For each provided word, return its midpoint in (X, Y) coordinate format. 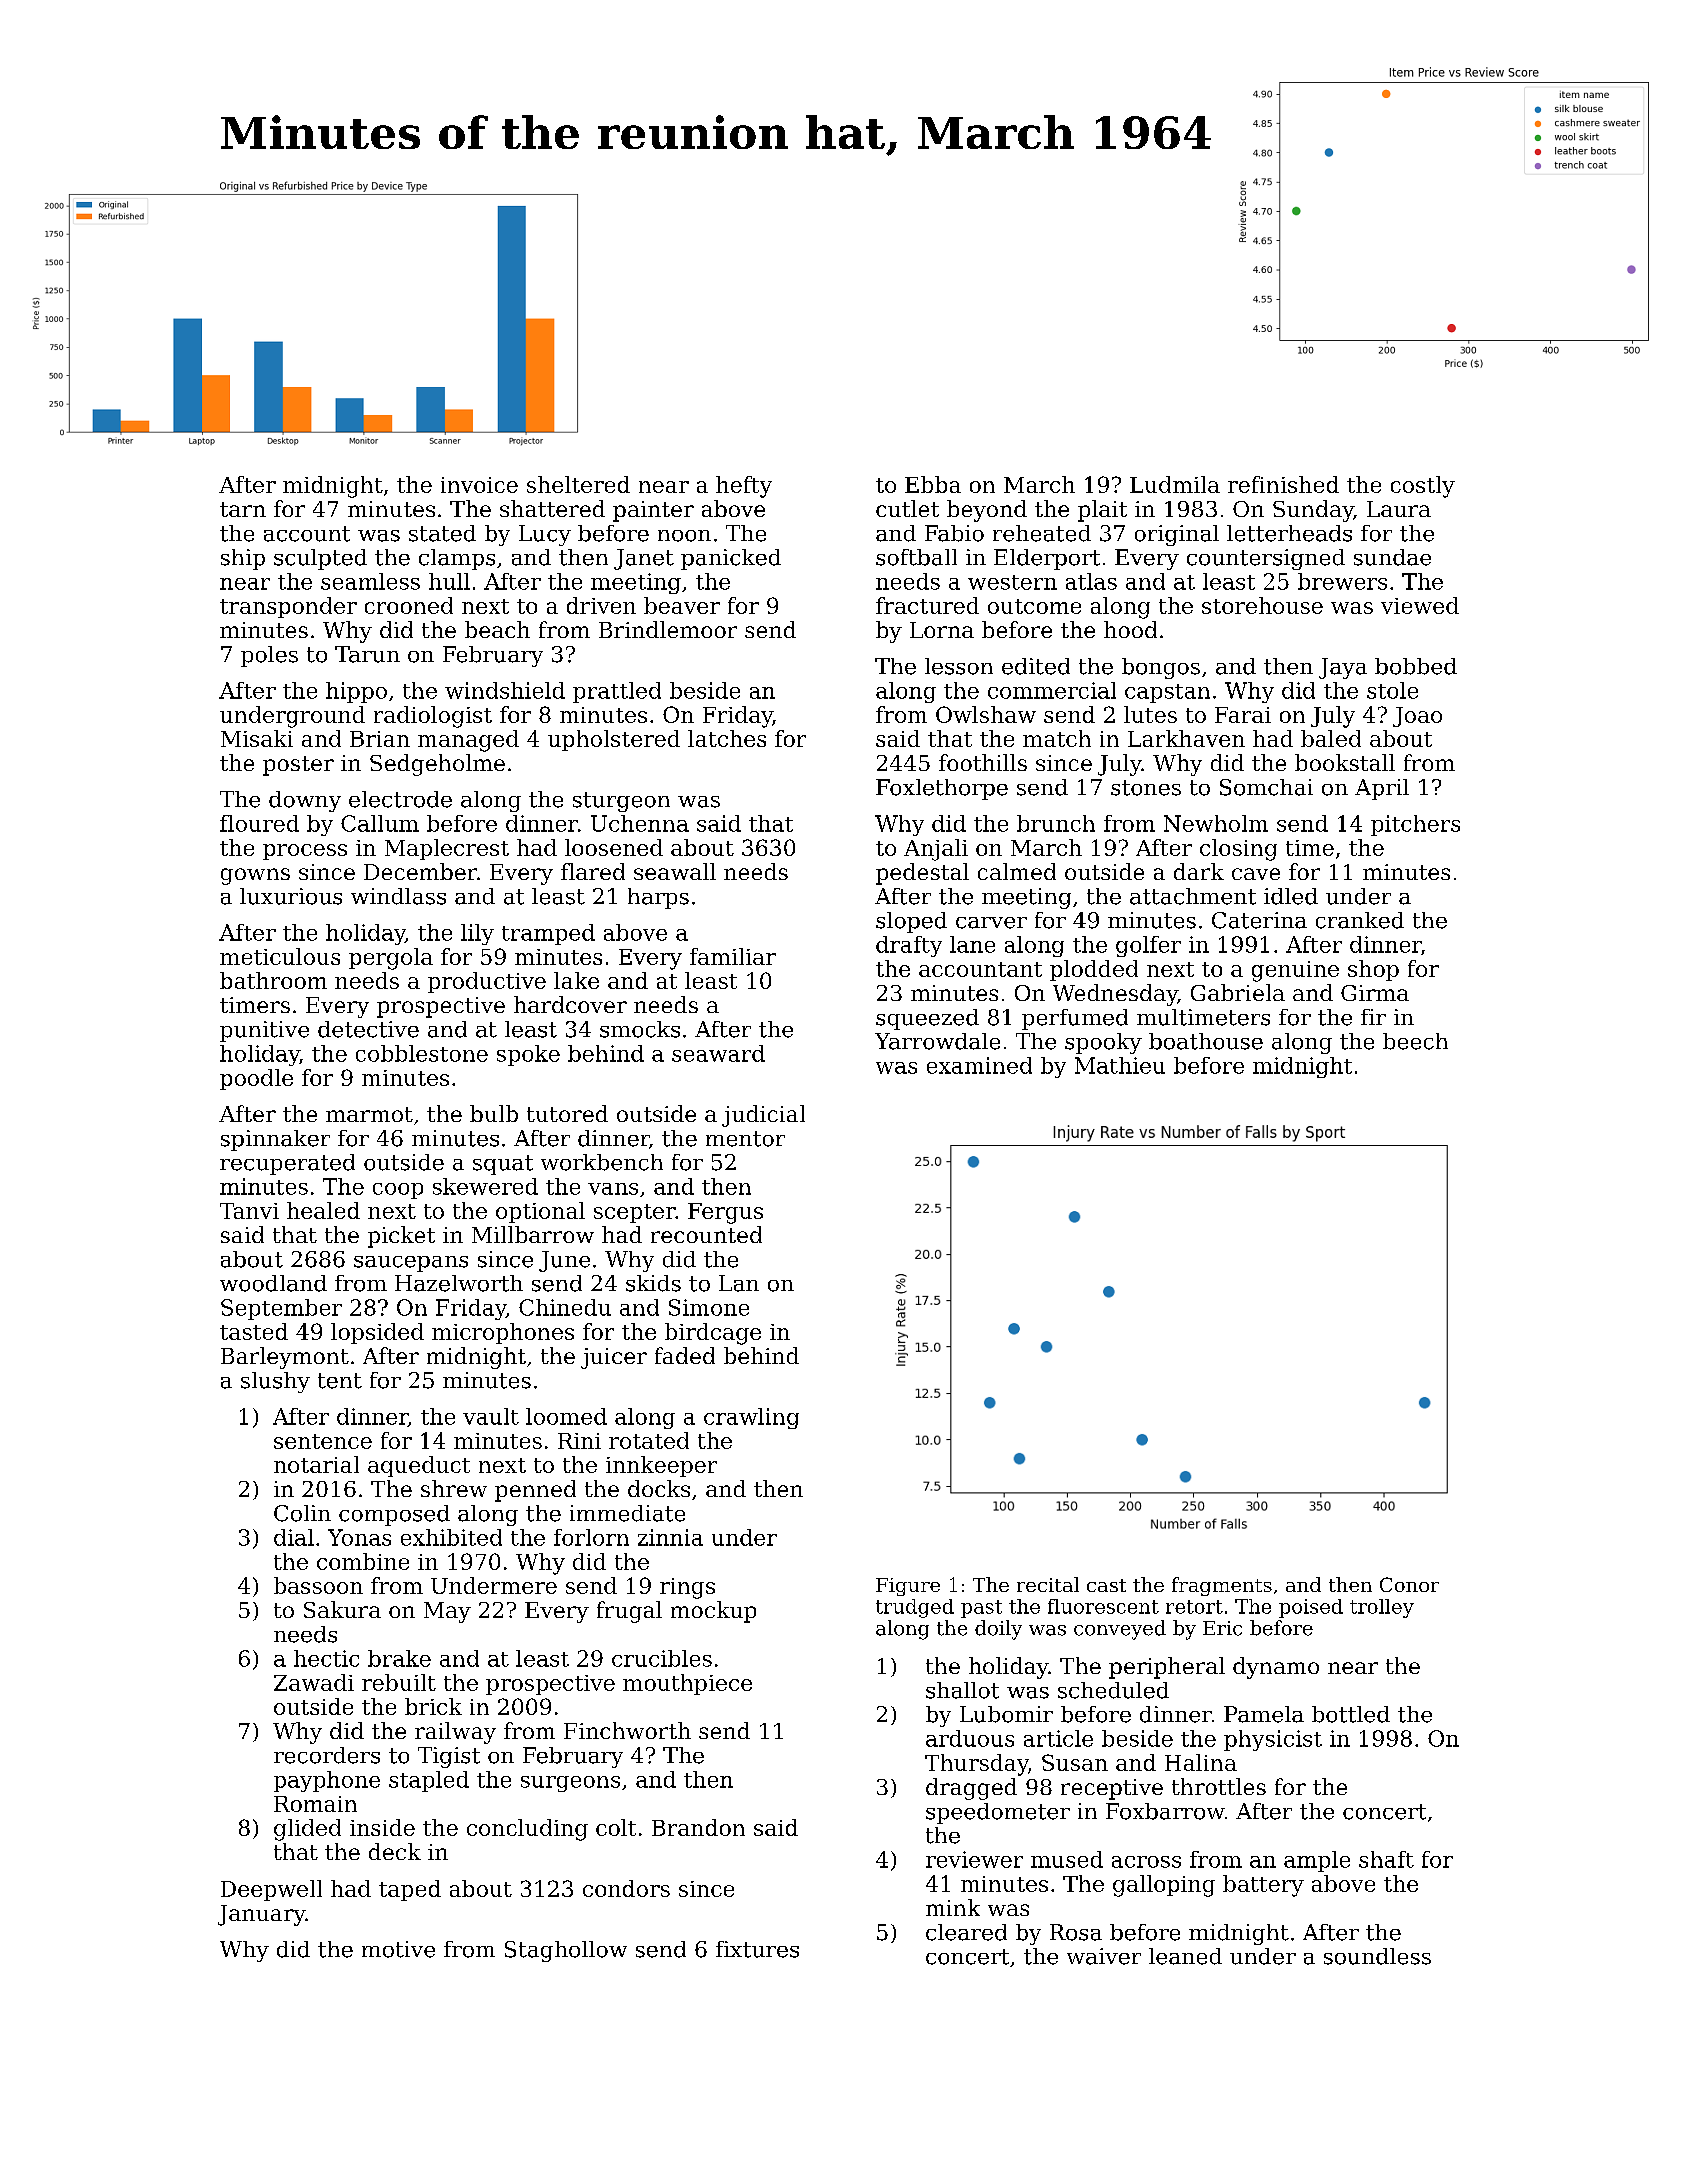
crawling (751, 1418)
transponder (288, 607)
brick (433, 1706)
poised (1311, 1608)
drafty (909, 946)
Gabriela (1238, 992)
